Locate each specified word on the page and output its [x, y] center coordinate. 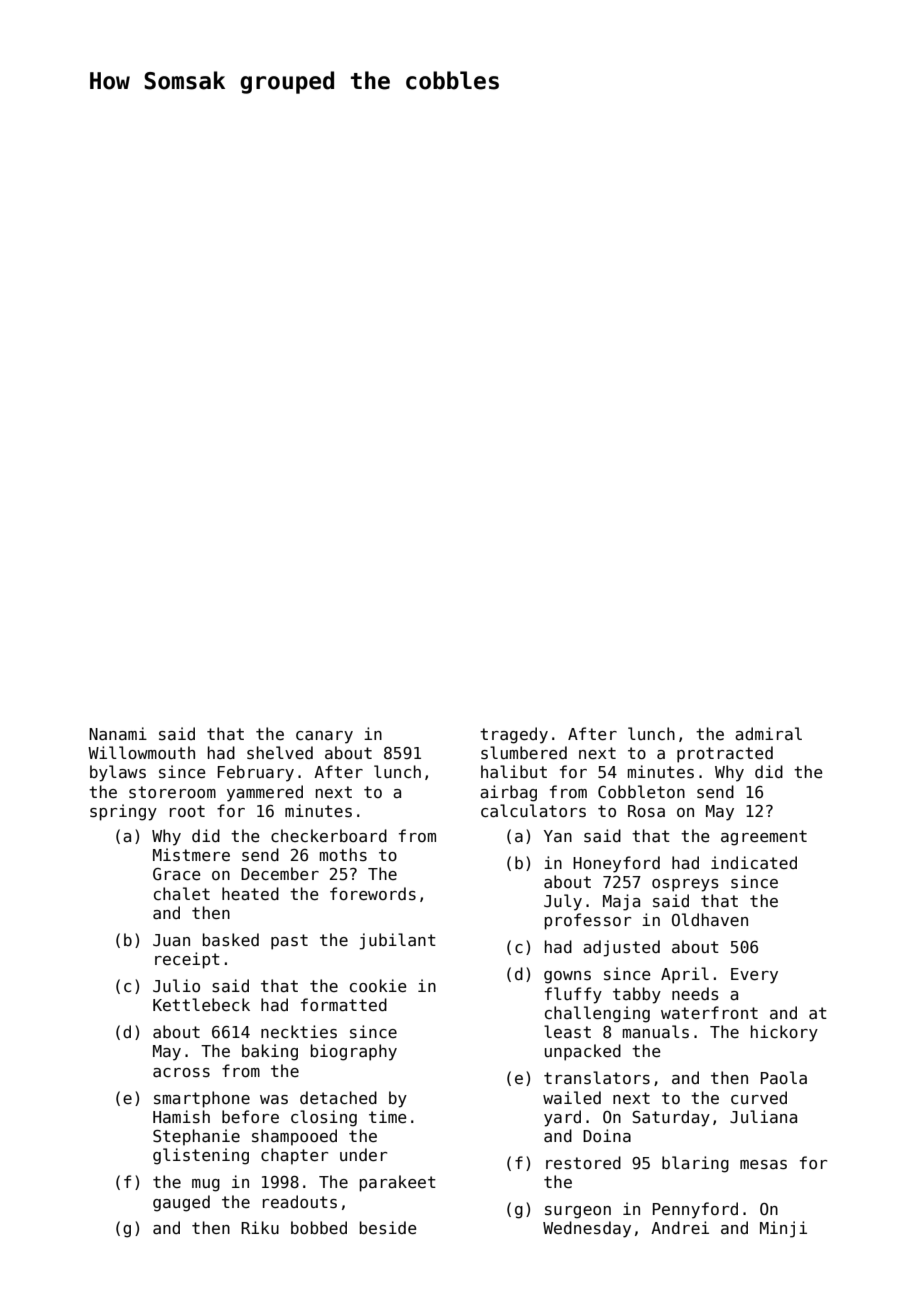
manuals [656, 1032]
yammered [265, 793]
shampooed [294, 1137]
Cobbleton [641, 791]
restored [583, 1162]
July [563, 902]
